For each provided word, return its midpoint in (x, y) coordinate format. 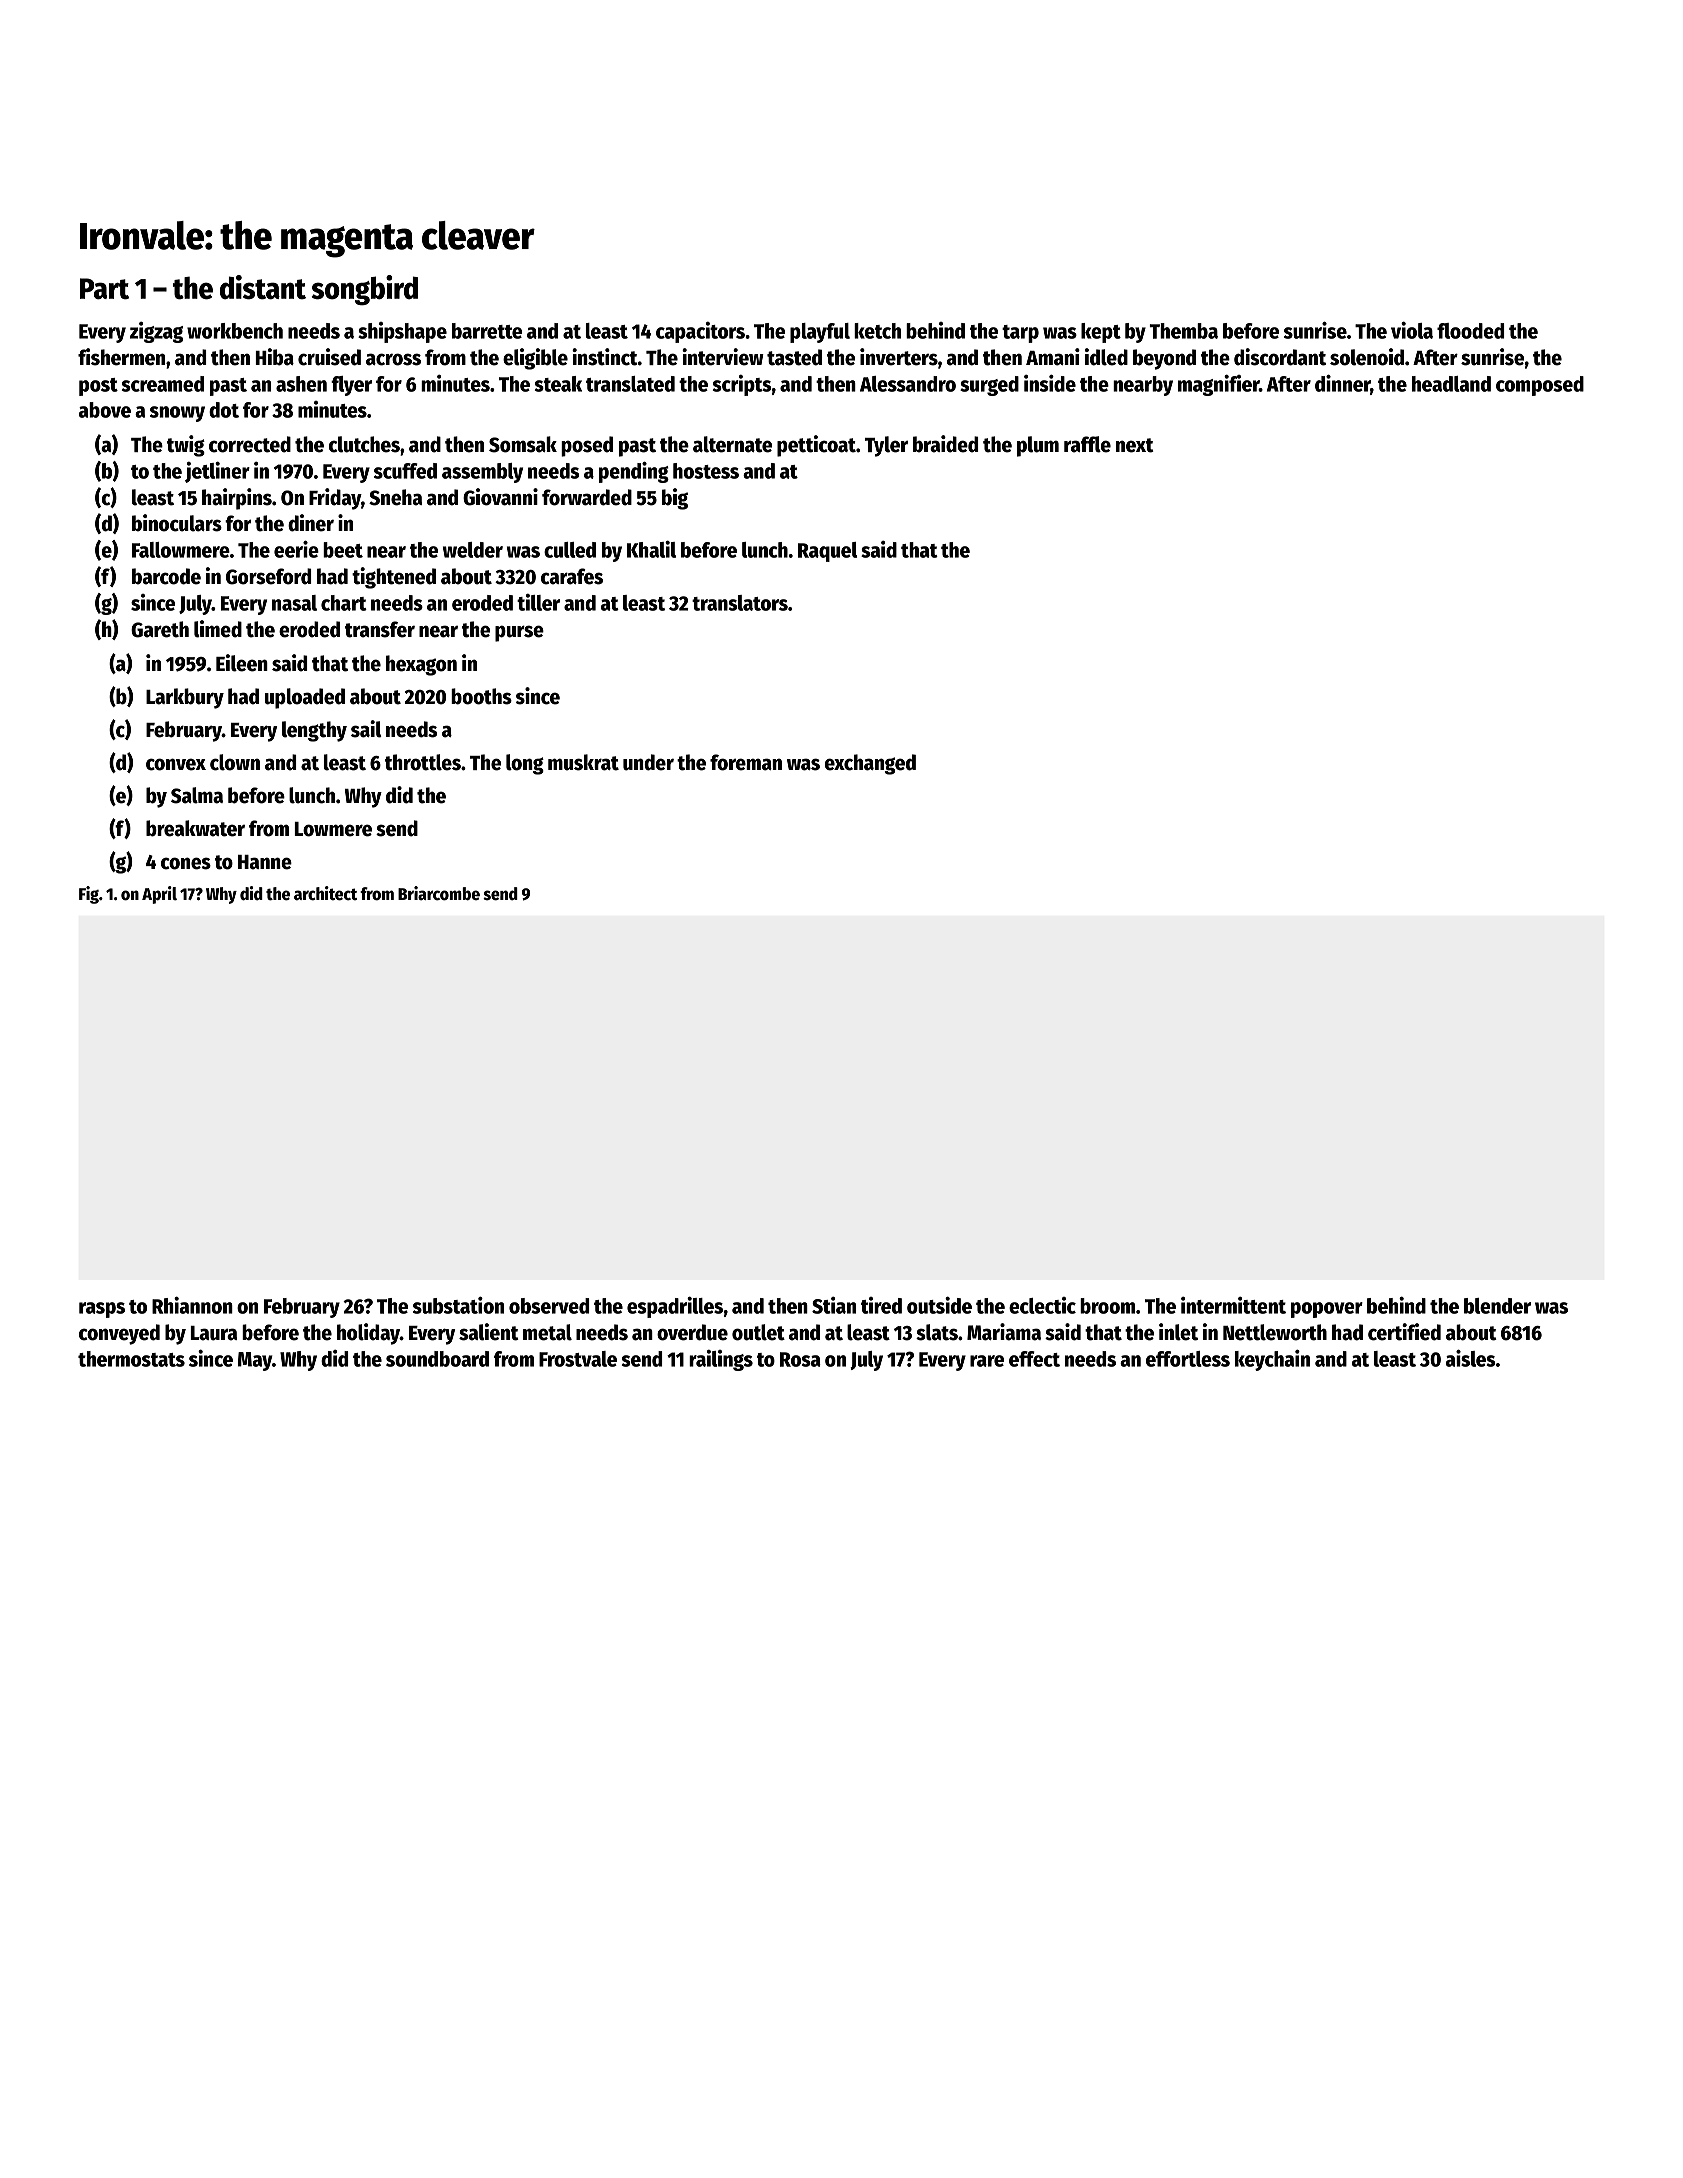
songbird (364, 290)
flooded (1470, 331)
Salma (197, 795)
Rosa (800, 1359)
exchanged (870, 764)
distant (263, 287)
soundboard (437, 1359)
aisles (1470, 1358)
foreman (746, 762)
